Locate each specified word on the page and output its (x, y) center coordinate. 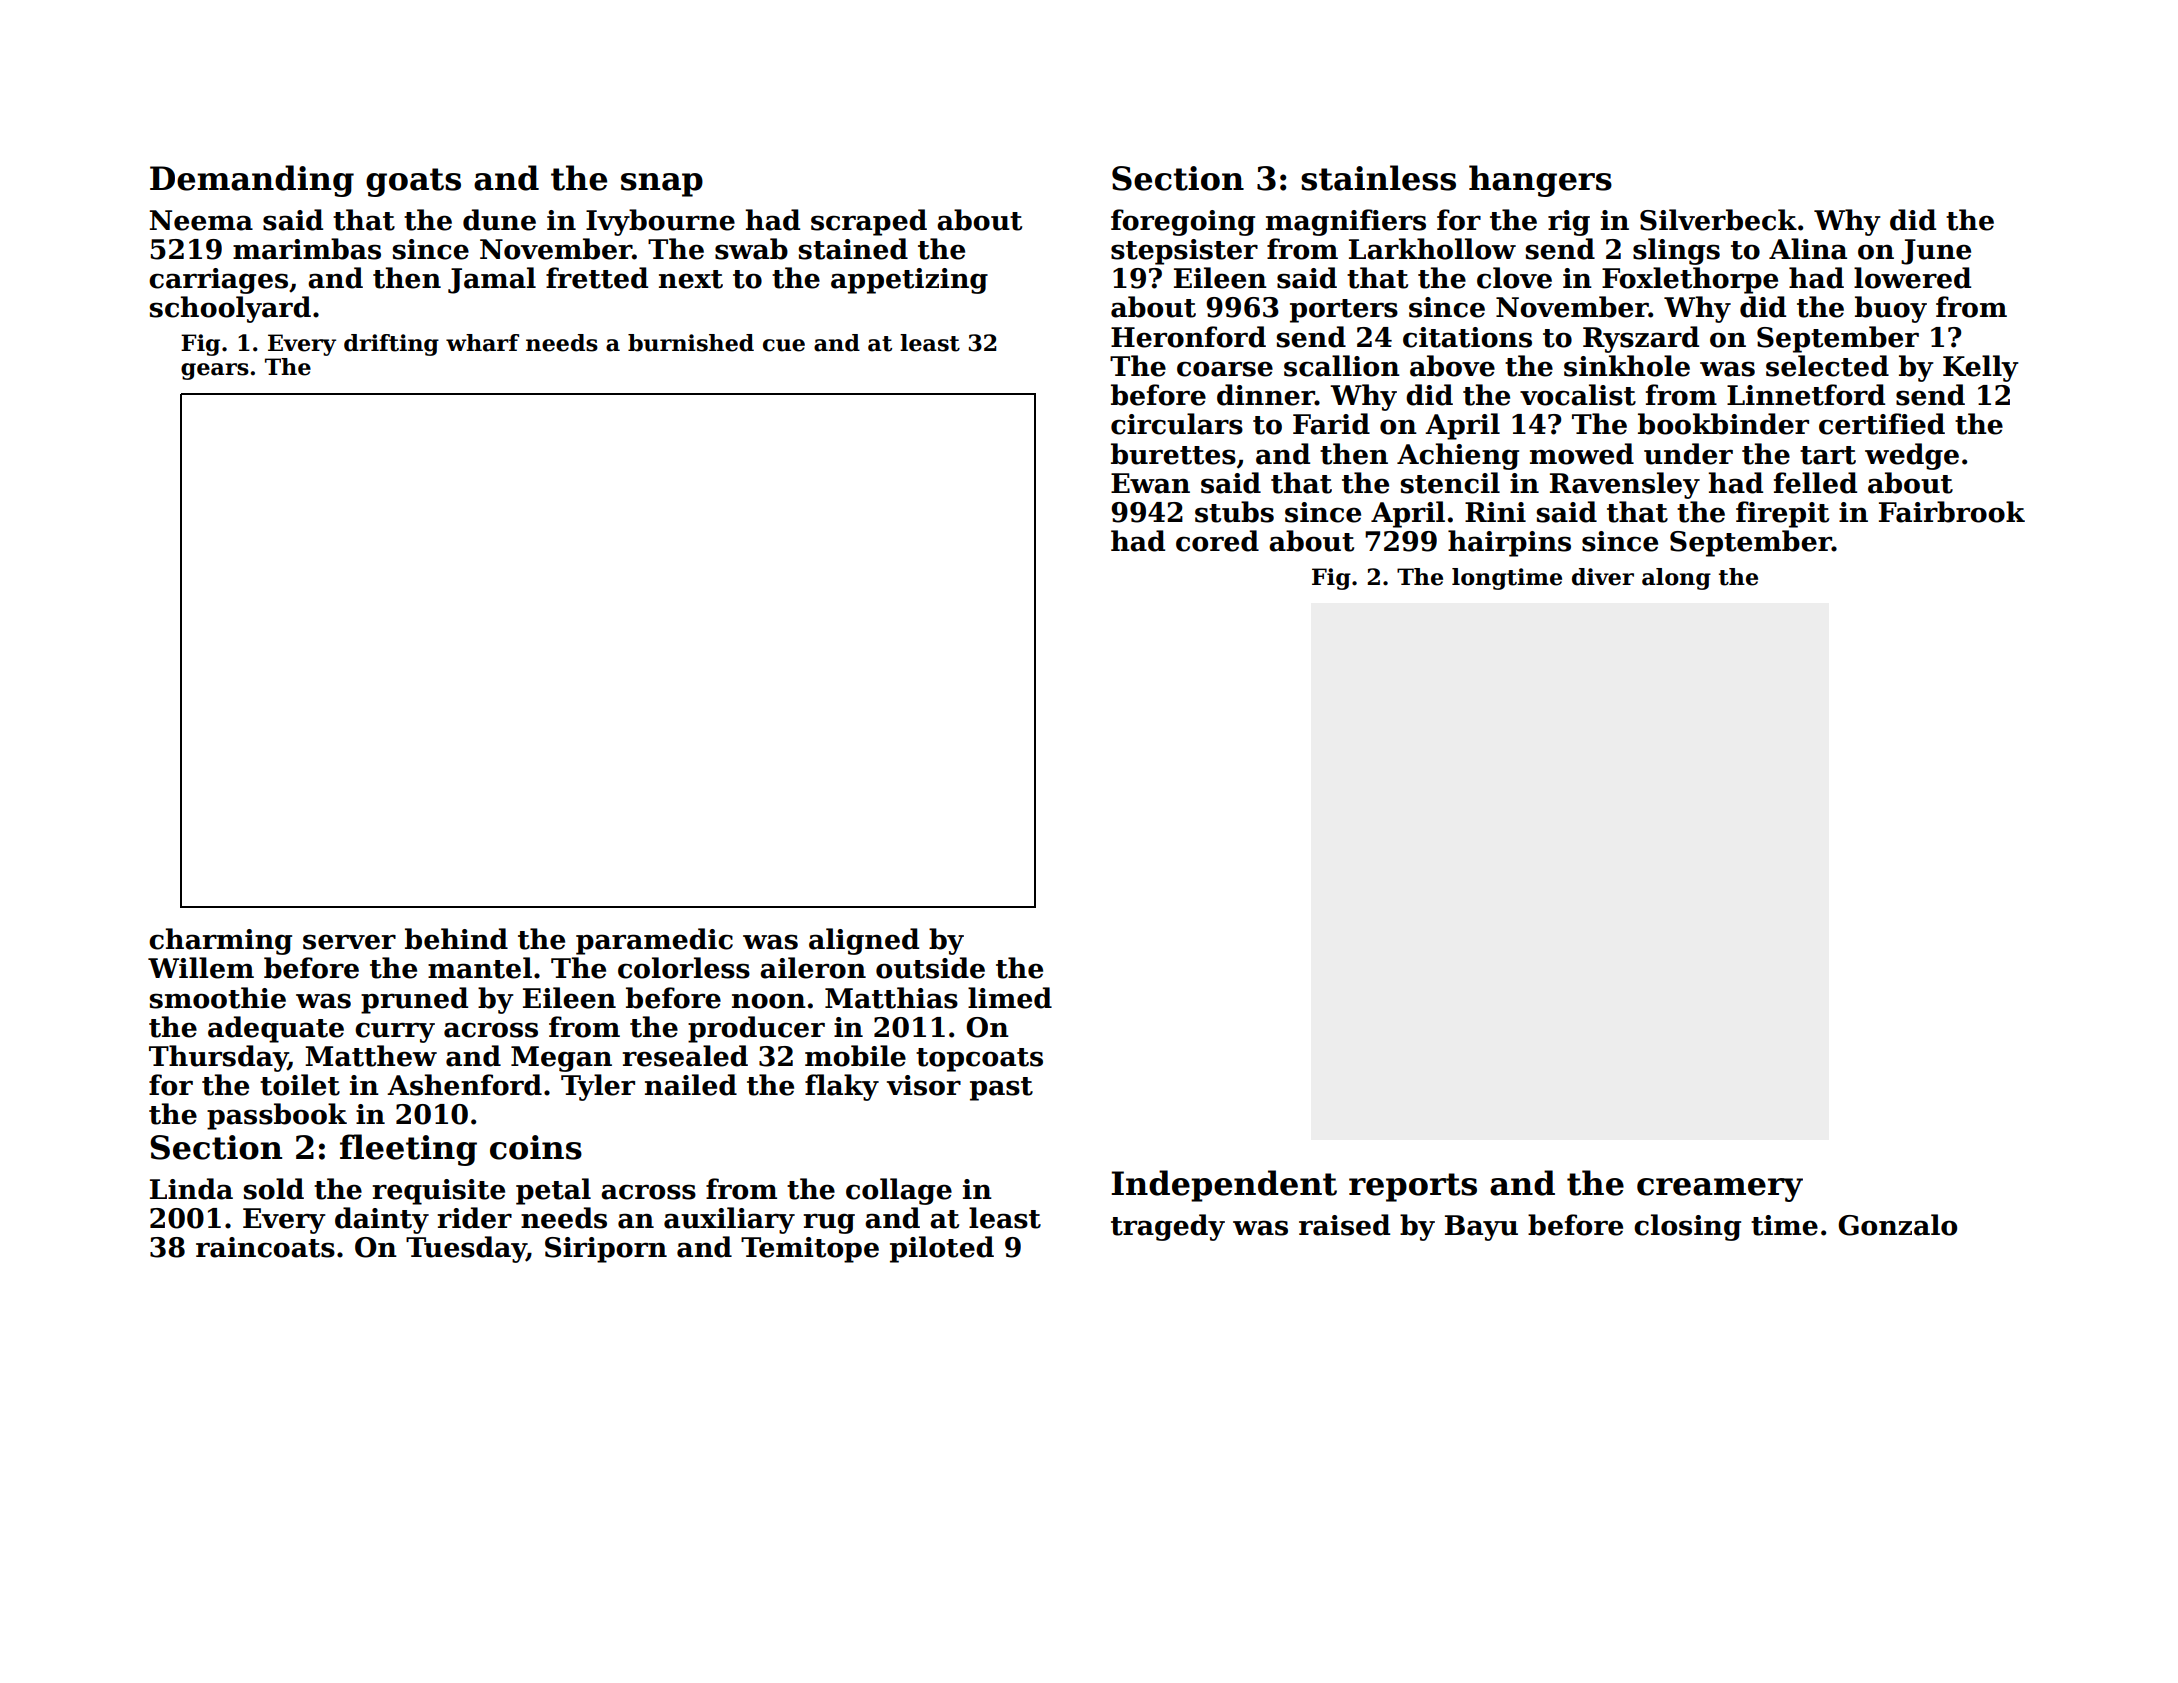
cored (1217, 541)
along (1676, 579)
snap (662, 185)
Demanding (252, 181)
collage (899, 1191)
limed (1010, 998)
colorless (684, 968)
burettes (1173, 454)
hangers (1540, 181)
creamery (1720, 1190)
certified (1882, 424)
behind (456, 939)
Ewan (1150, 483)
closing (1687, 1227)
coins (536, 1147)
